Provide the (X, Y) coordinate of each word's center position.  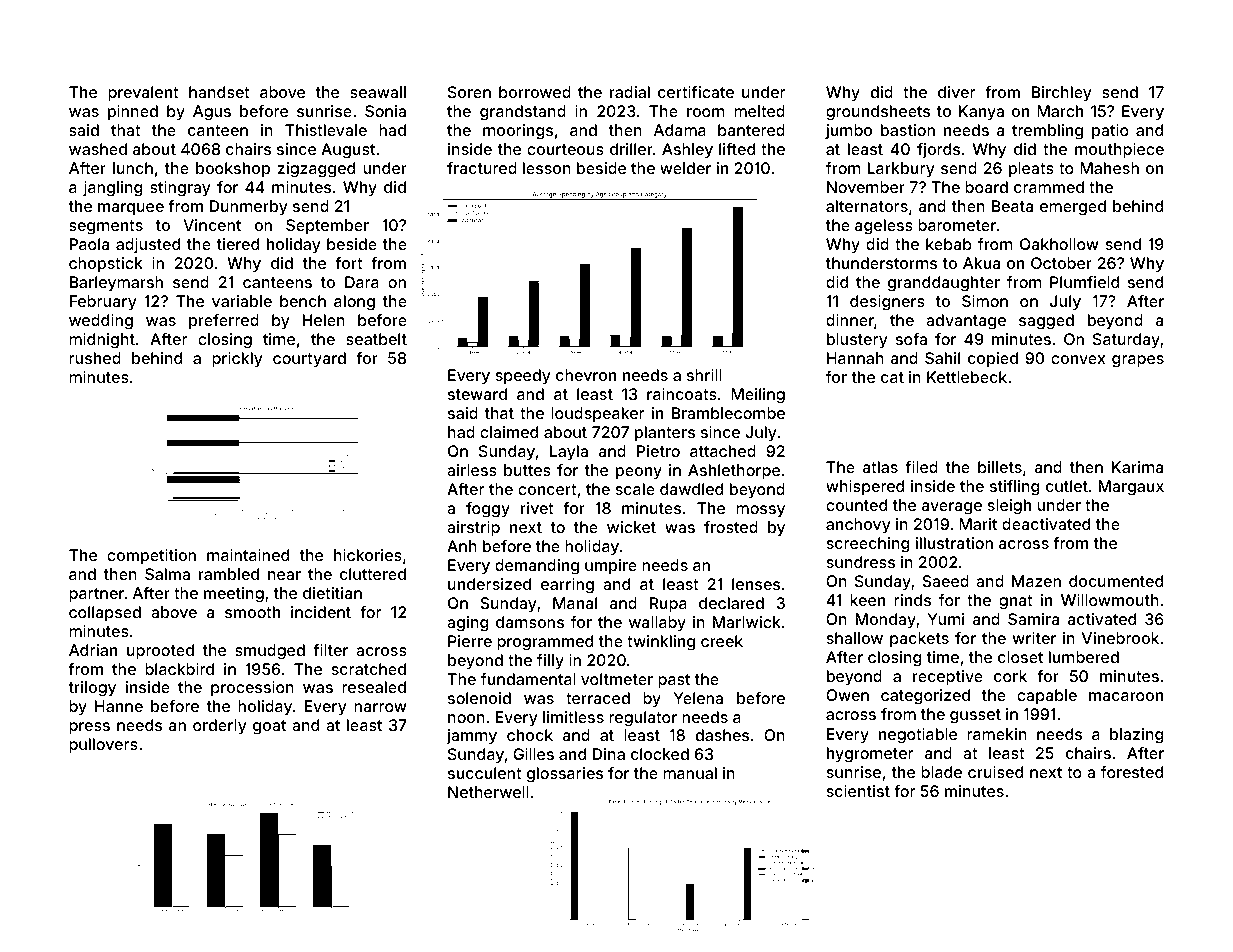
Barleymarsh (116, 284)
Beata (1012, 206)
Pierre (470, 641)
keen (867, 600)
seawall (378, 92)
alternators (867, 206)
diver (957, 92)
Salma (167, 574)
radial (630, 92)
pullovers (103, 746)
